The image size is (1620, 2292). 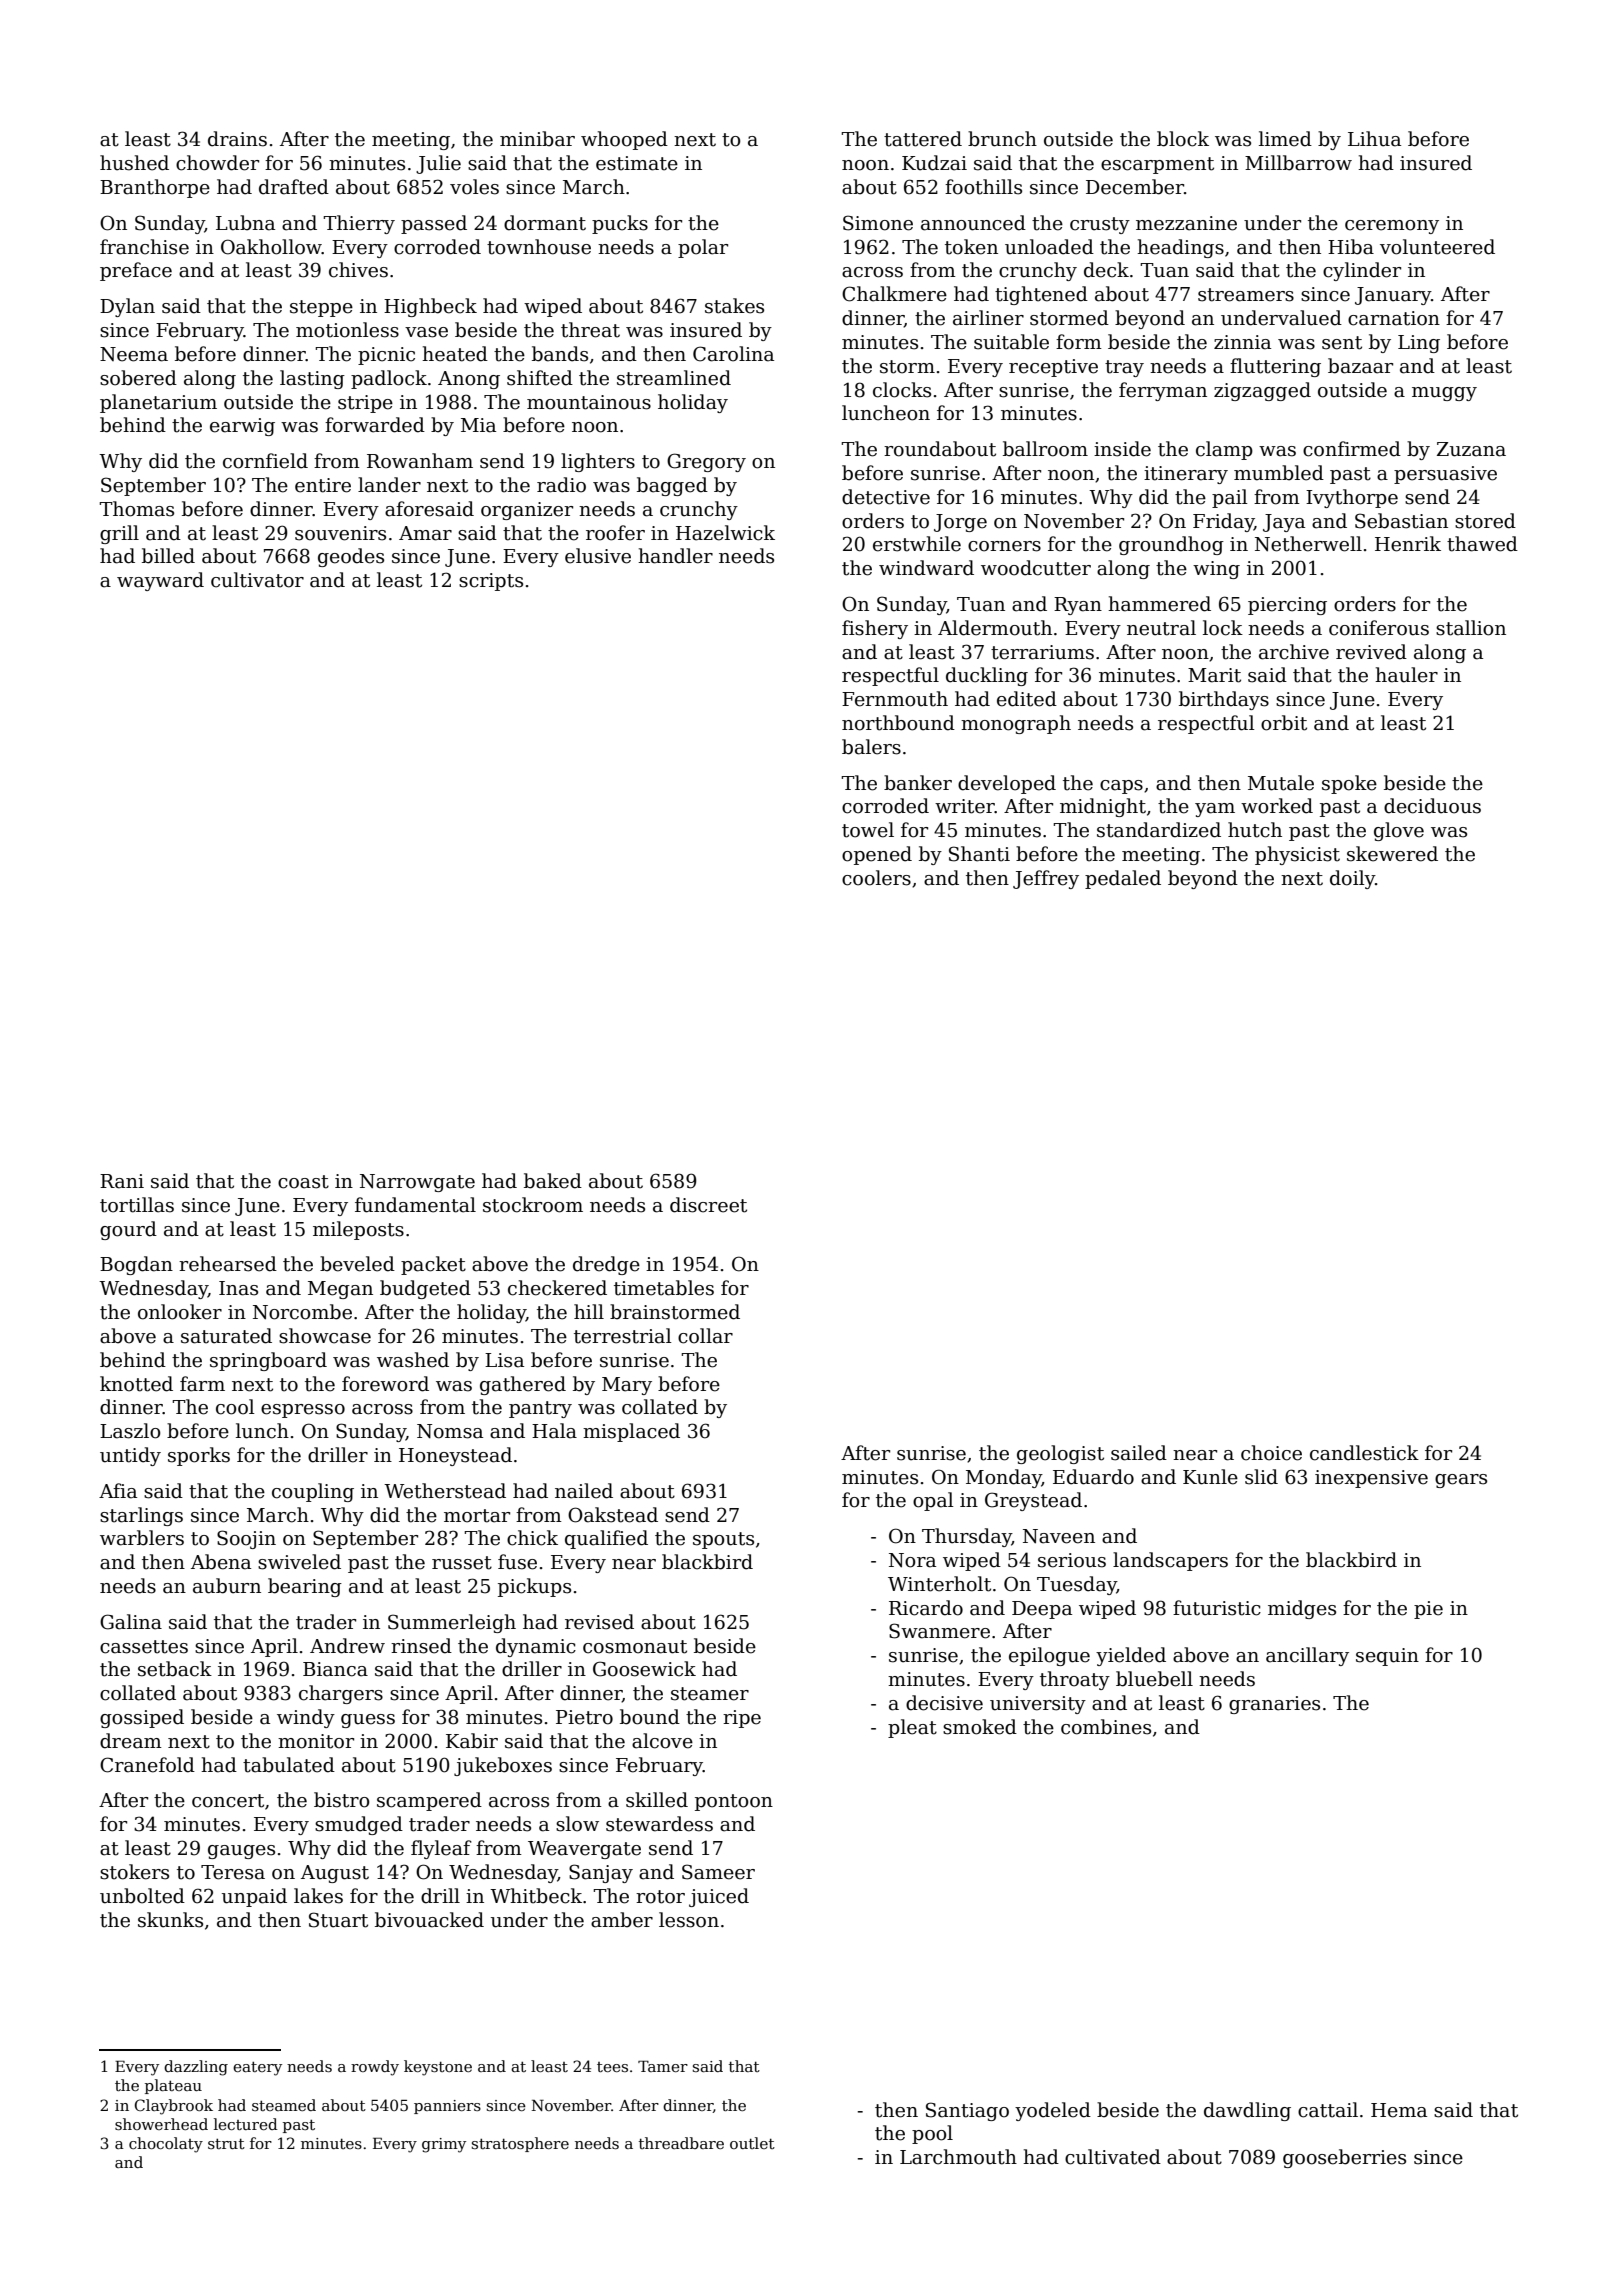 What do you see at coordinates (590, 330) in the screenshot?
I see `threat` at bounding box center [590, 330].
